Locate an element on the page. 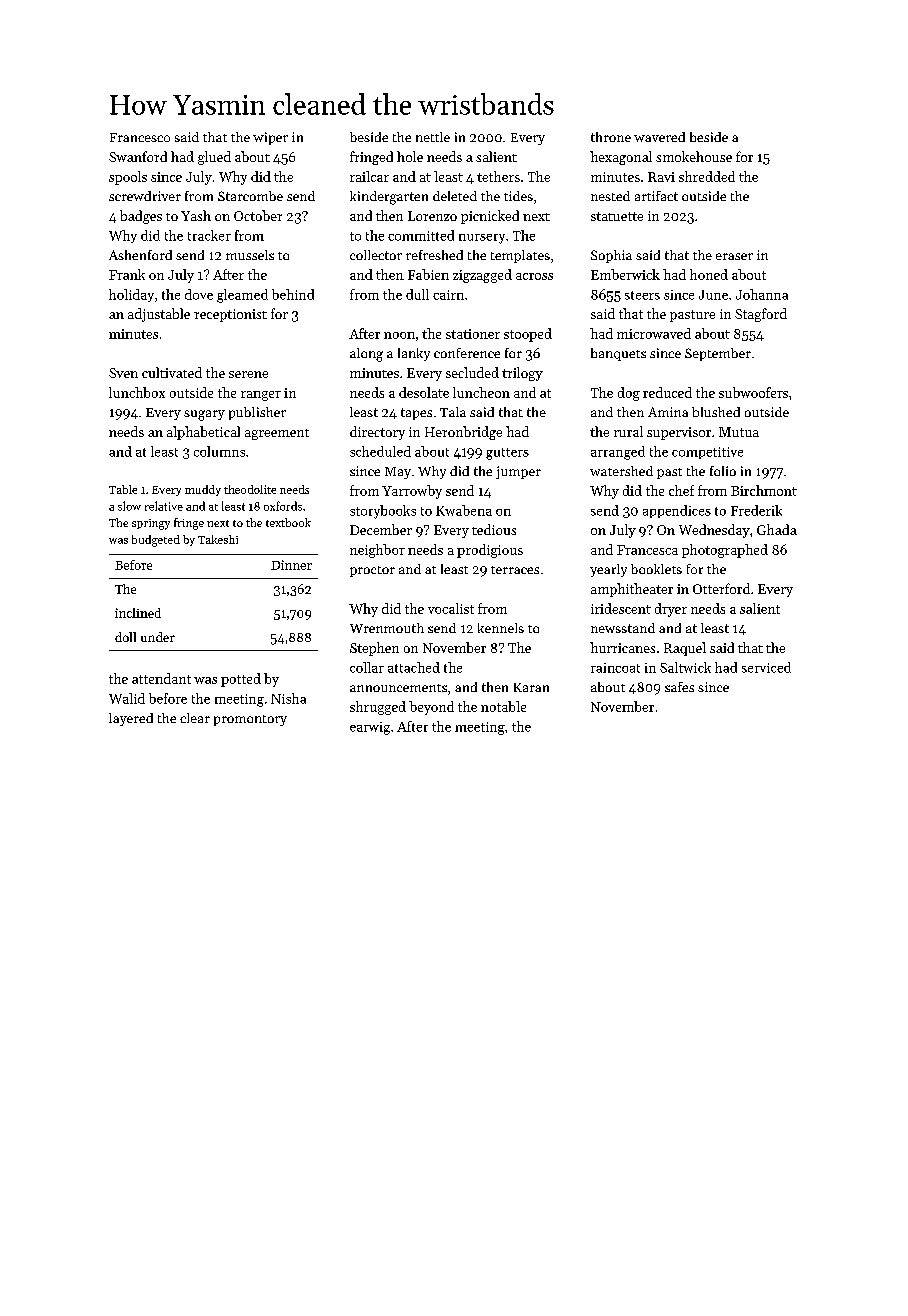 The image size is (908, 1316). wavered is located at coordinates (659, 137).
